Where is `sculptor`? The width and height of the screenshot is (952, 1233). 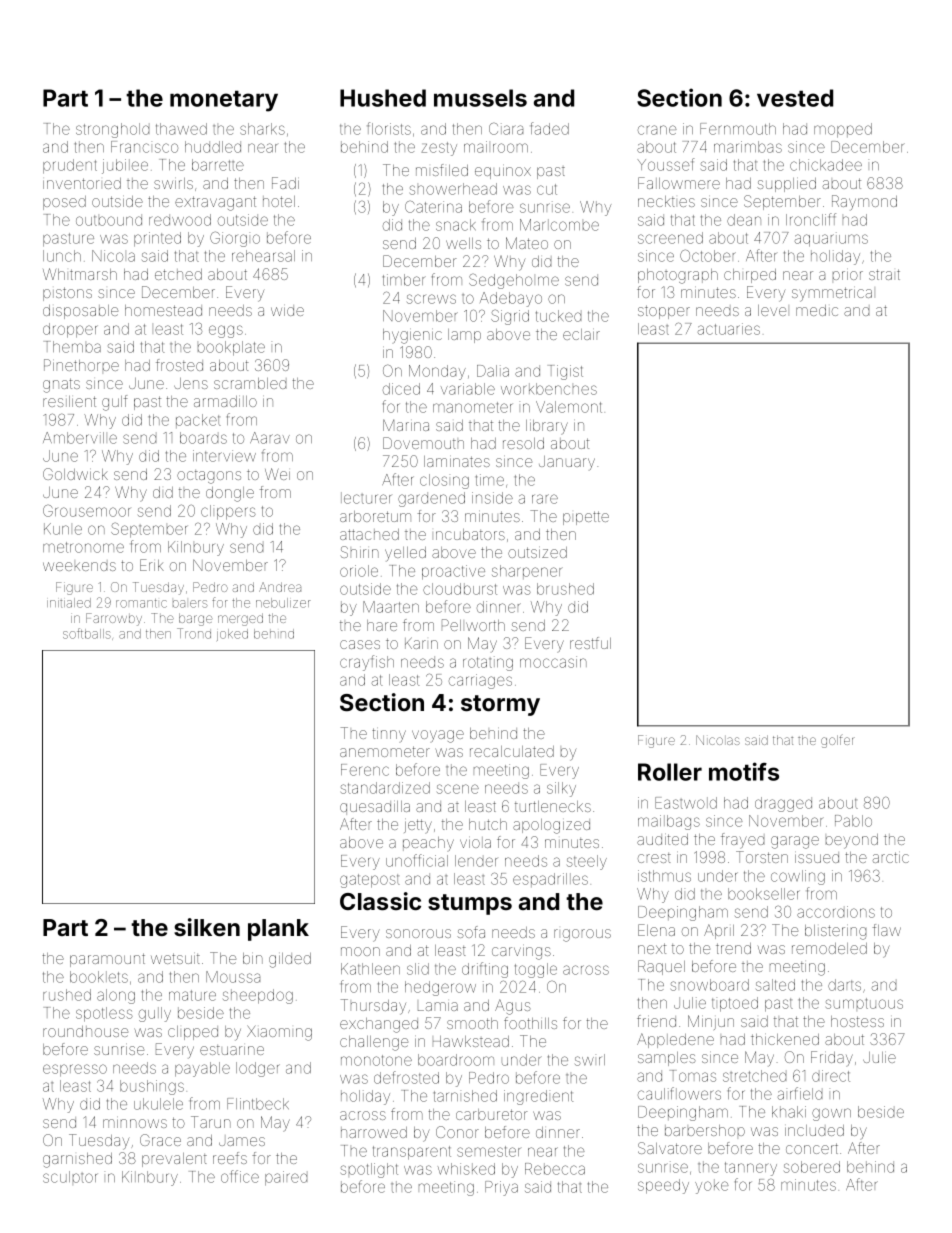
sculptor is located at coordinates (70, 1177).
